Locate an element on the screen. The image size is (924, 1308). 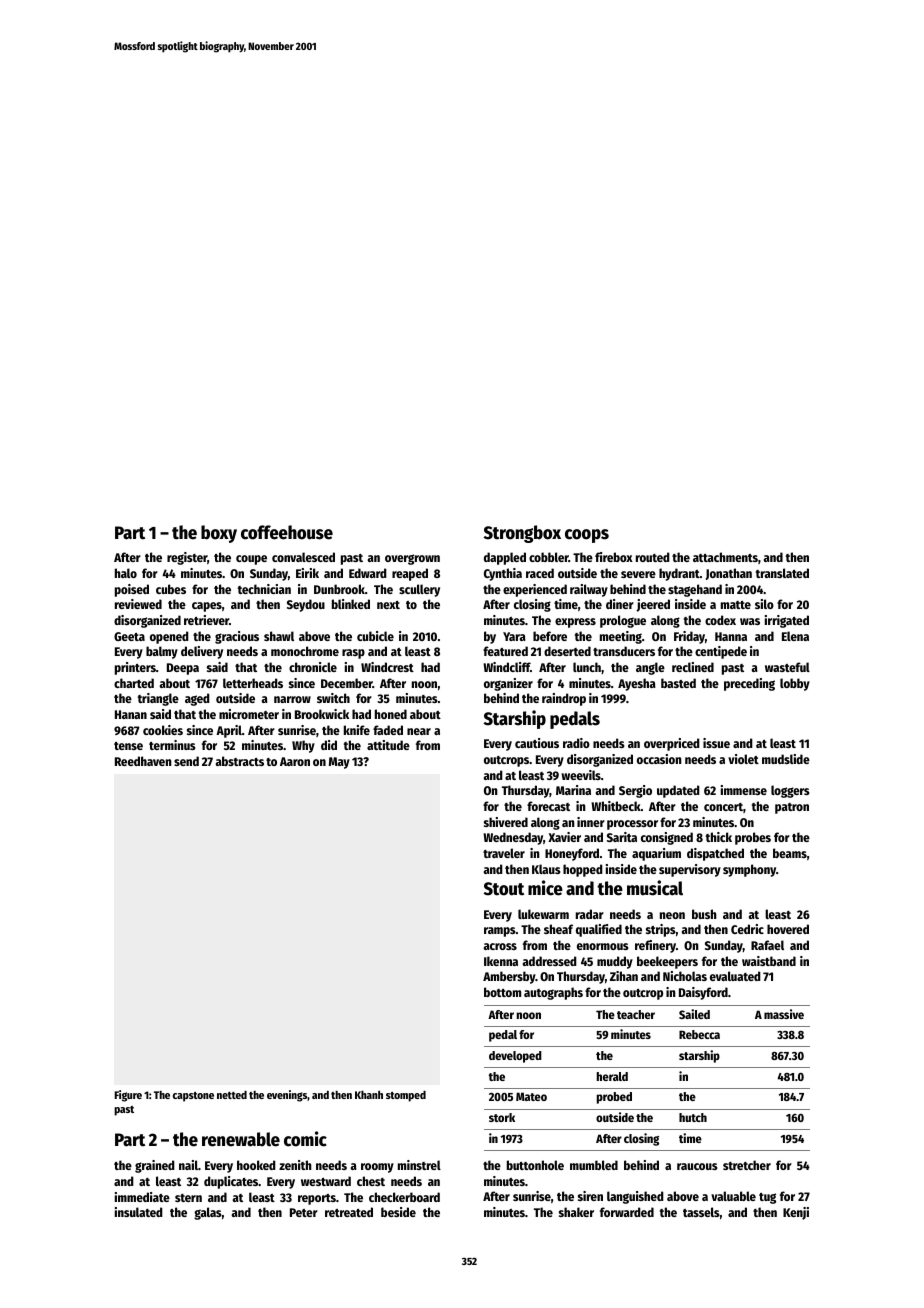
Mateo is located at coordinates (531, 1096).
